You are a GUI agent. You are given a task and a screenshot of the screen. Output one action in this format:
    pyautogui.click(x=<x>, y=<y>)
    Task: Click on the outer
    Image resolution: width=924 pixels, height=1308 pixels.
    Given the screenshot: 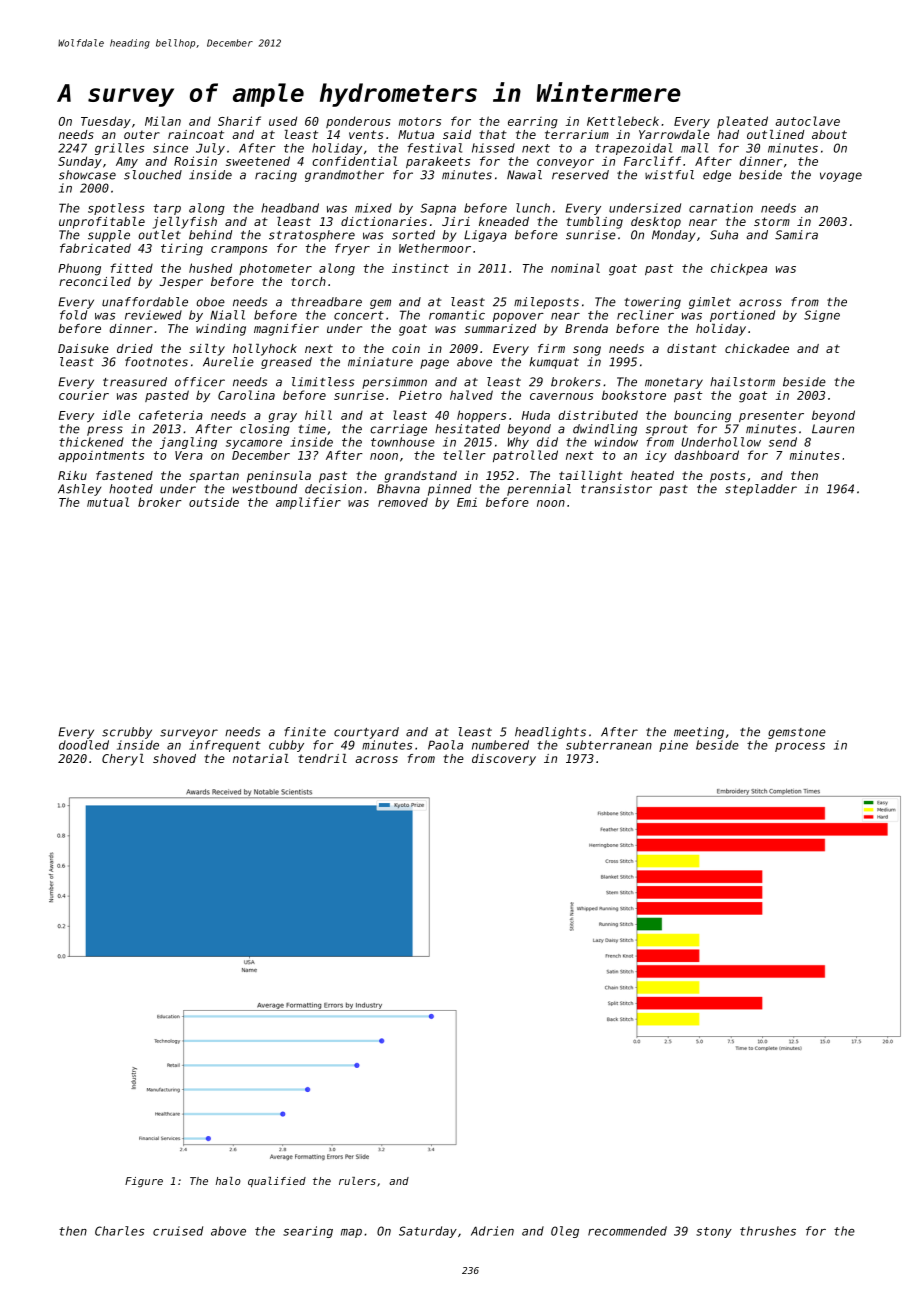 What is the action you would take?
    pyautogui.click(x=142, y=134)
